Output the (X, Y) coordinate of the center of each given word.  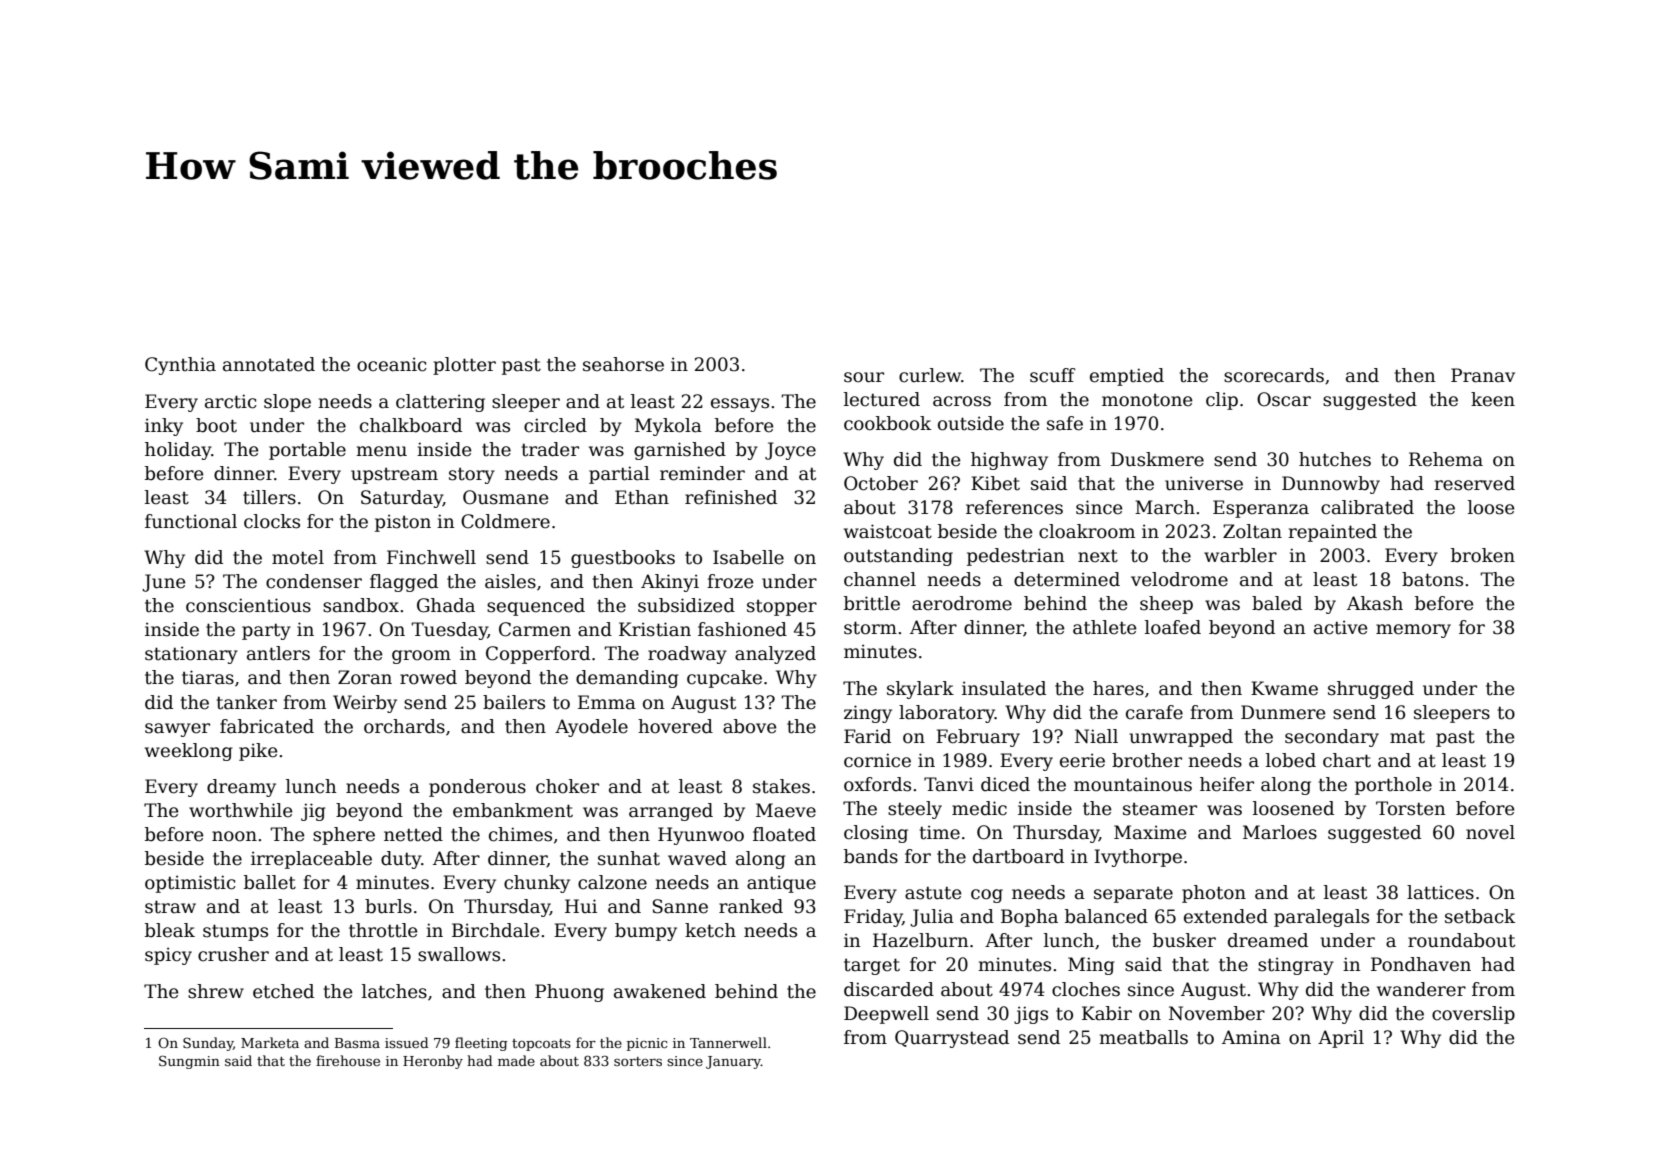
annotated (269, 364)
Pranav (1483, 375)
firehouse (348, 1060)
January (733, 1062)
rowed (428, 677)
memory (1413, 631)
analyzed (775, 655)
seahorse (623, 364)
